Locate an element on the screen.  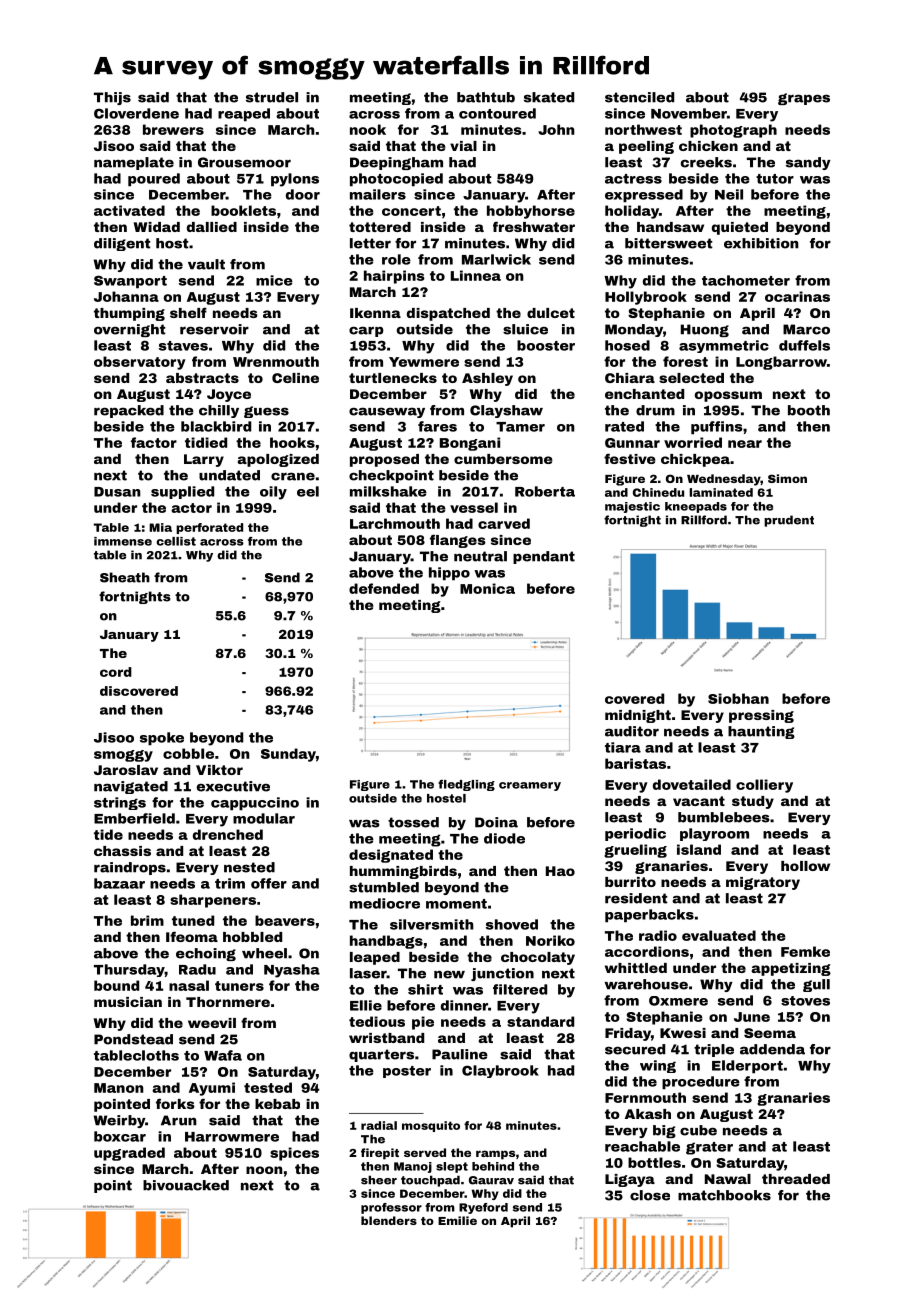
causeway is located at coordinates (387, 412).
